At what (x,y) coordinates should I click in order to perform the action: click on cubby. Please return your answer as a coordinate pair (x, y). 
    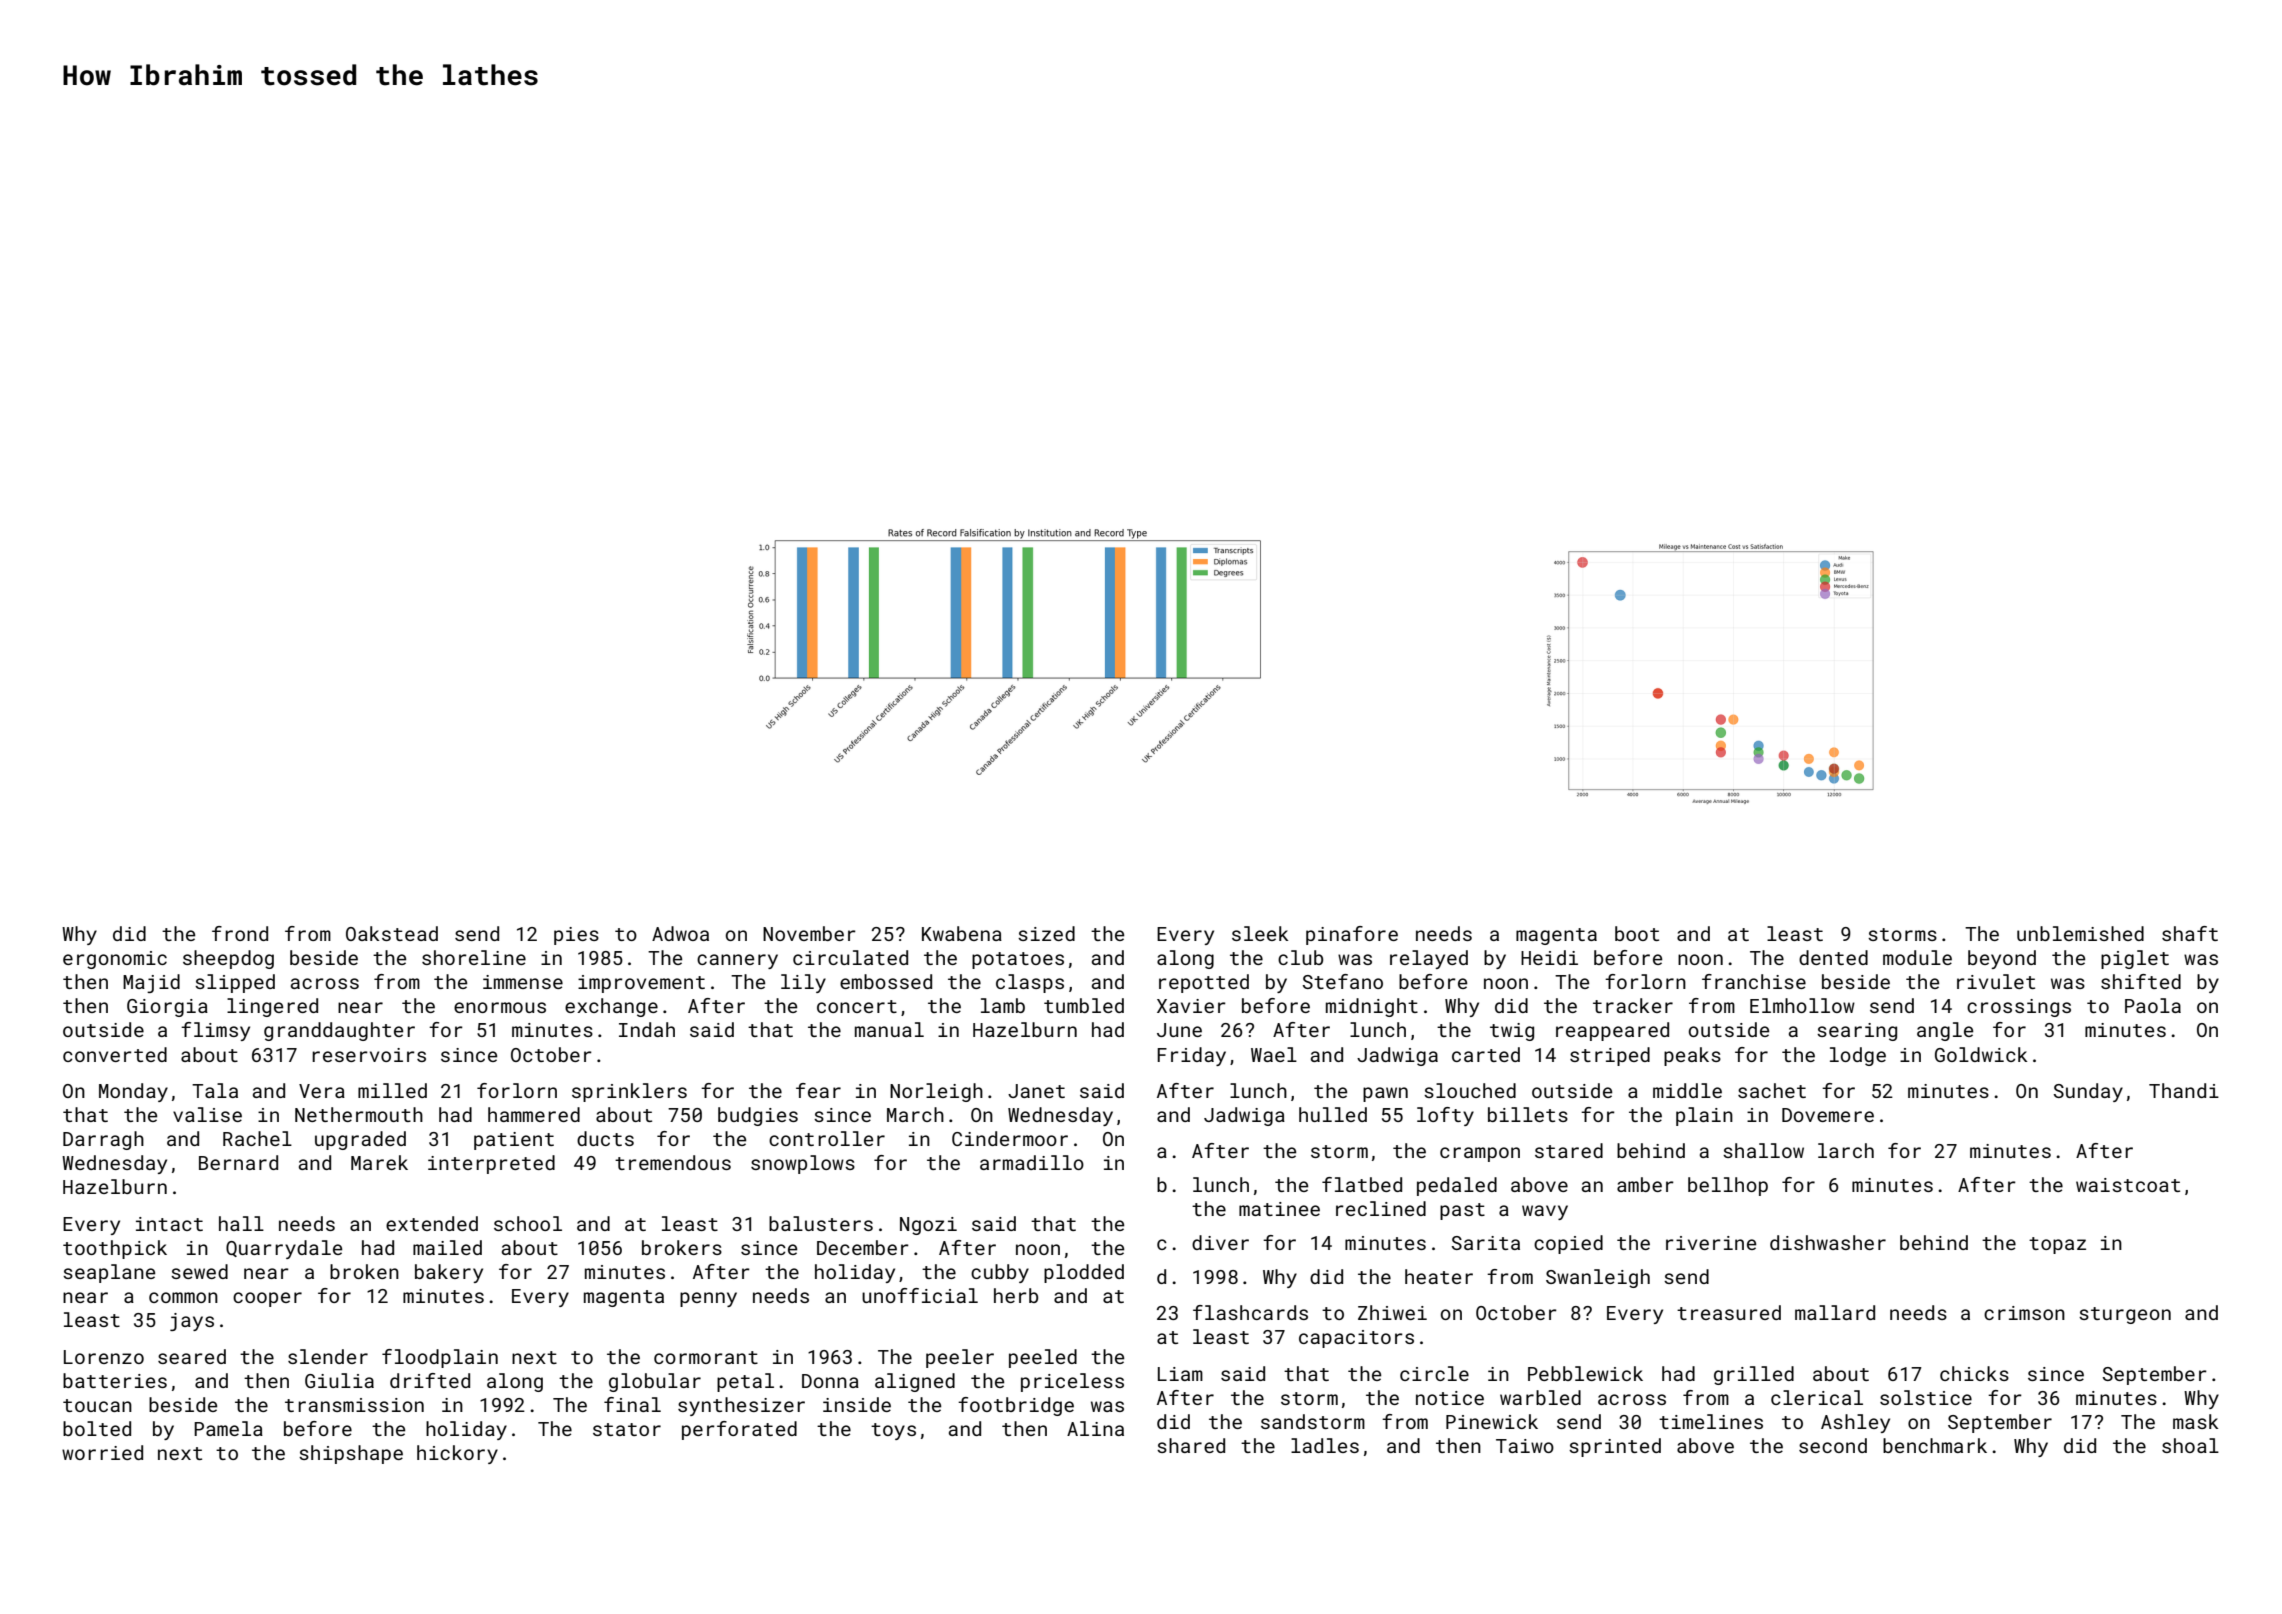
    Looking at the image, I should click on (1000, 1273).
